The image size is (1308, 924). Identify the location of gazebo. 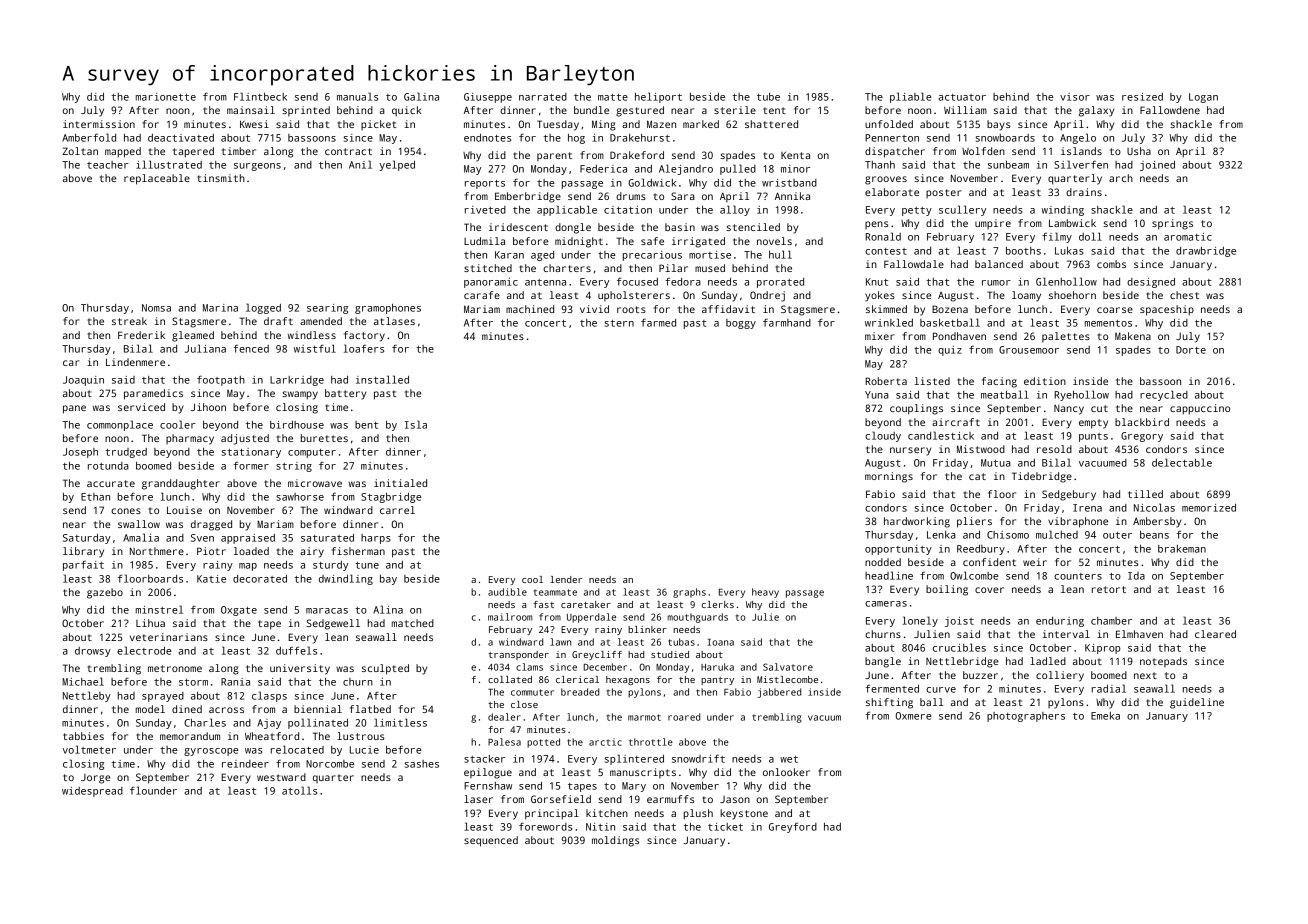
(105, 593).
